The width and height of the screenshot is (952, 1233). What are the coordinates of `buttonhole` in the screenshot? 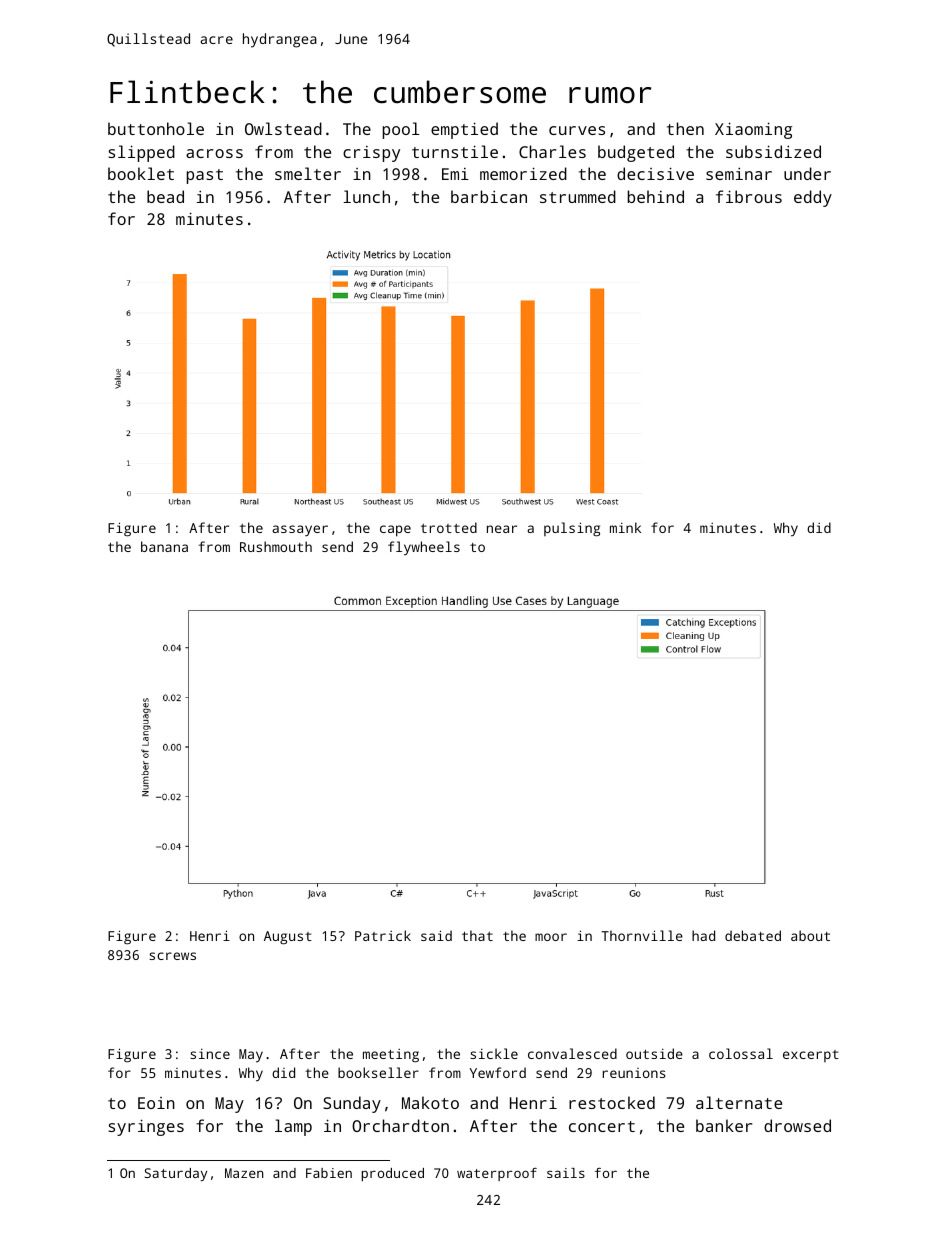 It's located at (156, 128).
